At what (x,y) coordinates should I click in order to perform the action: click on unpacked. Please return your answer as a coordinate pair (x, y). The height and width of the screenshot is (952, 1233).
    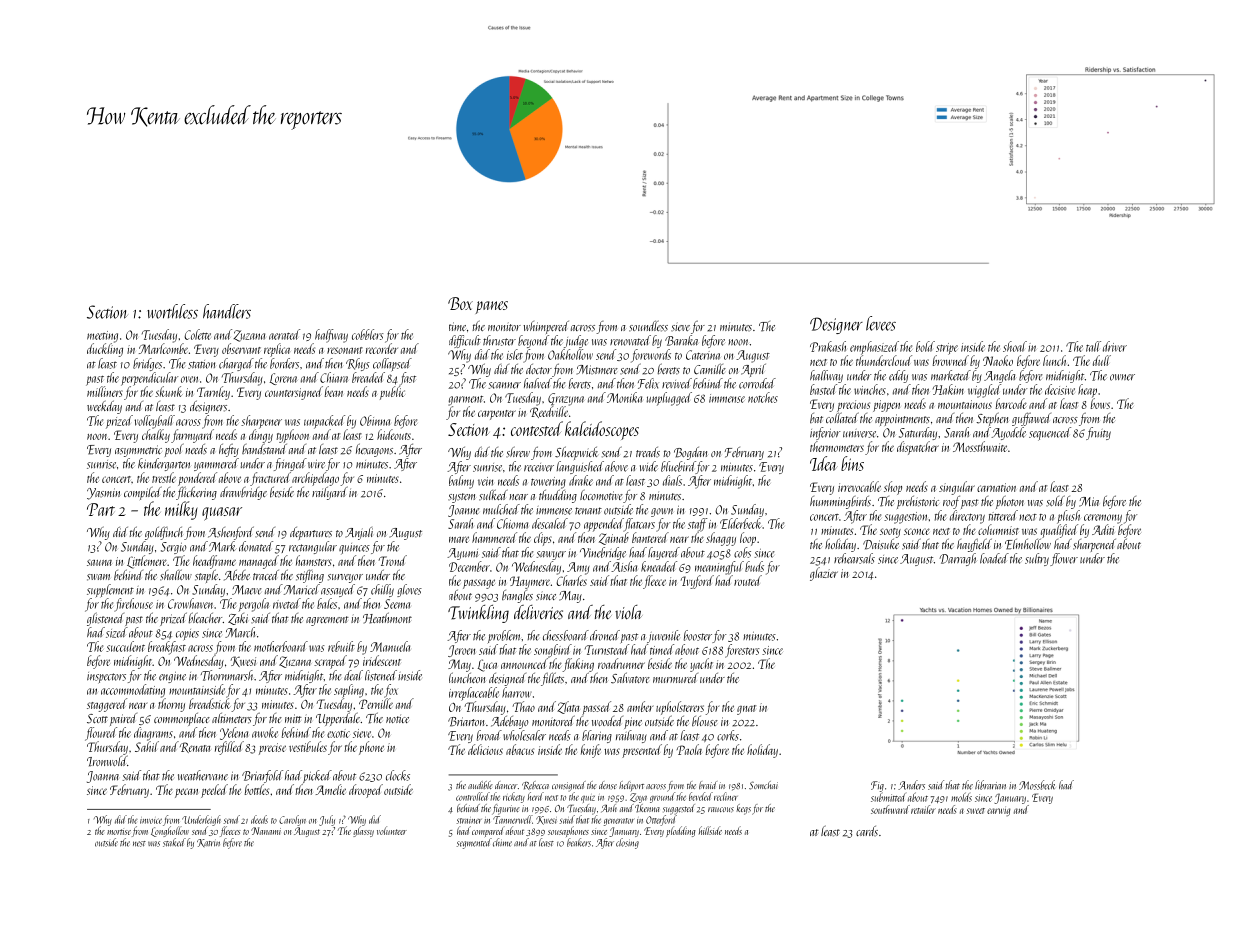
    Looking at the image, I should click on (324, 422).
